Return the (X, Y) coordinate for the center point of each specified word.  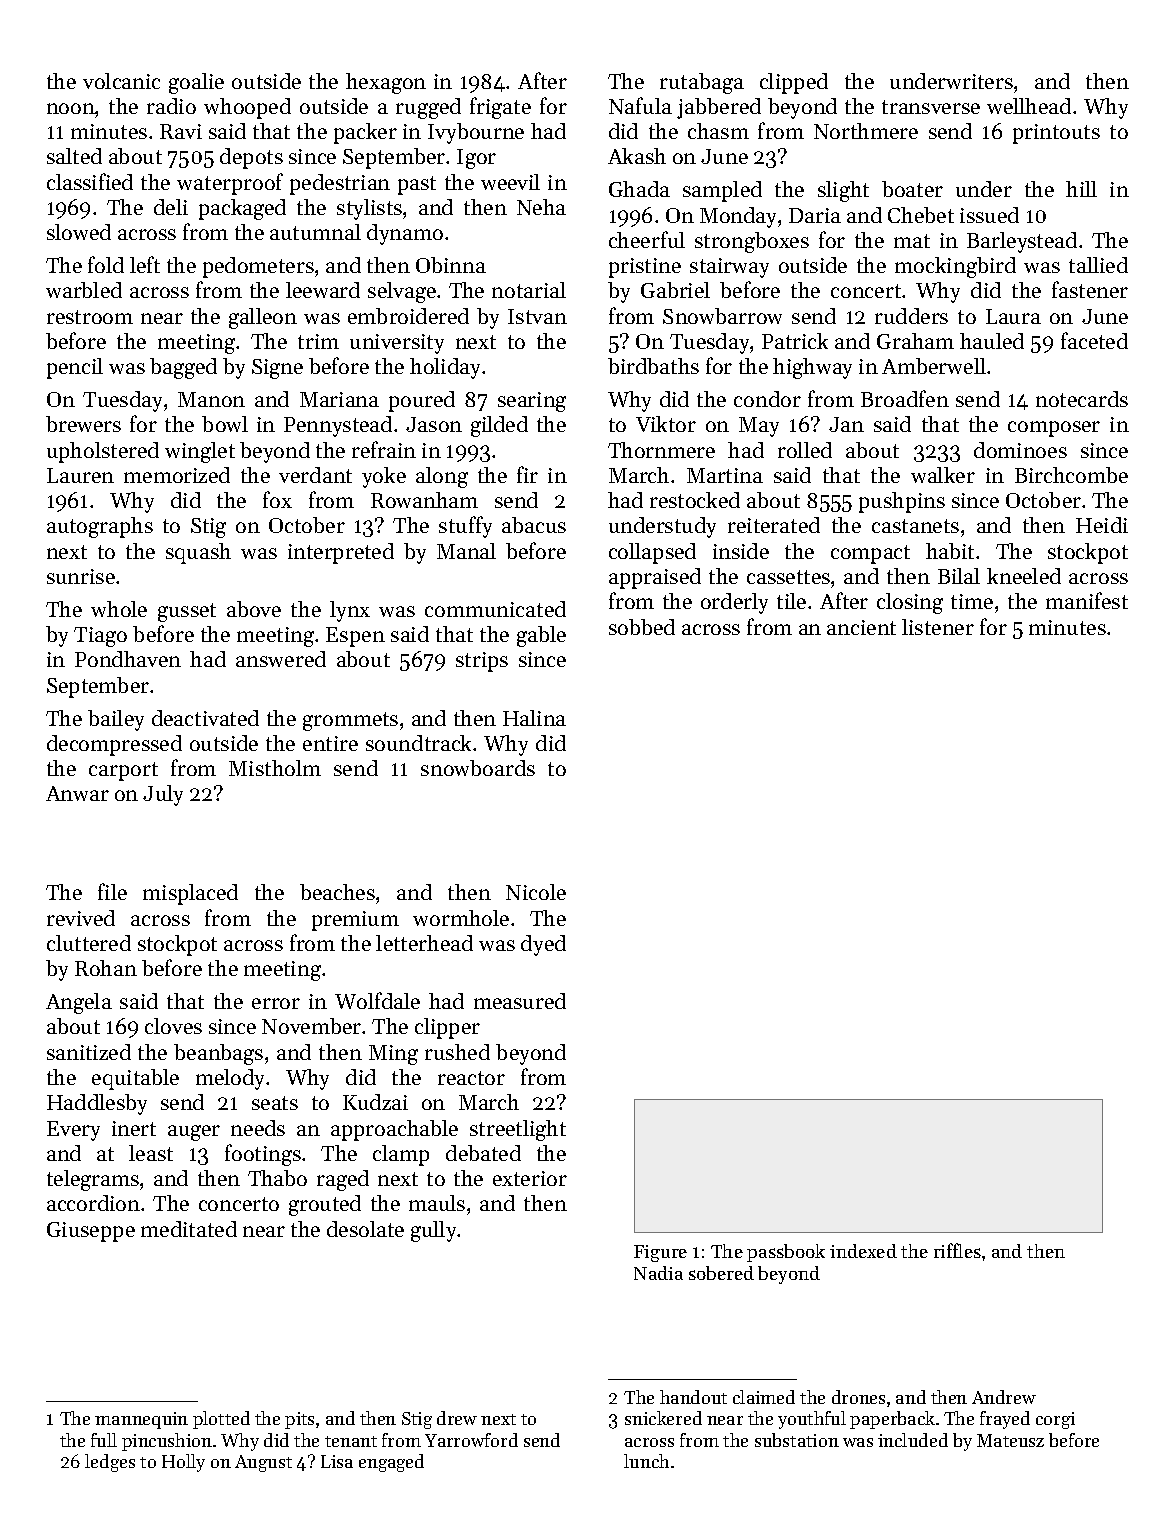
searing (532, 402)
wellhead (1029, 106)
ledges (110, 1463)
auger (194, 1133)
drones (858, 1397)
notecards (1082, 399)
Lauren (80, 475)
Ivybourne (476, 133)
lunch (646, 1461)
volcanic (121, 81)
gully (434, 1231)
